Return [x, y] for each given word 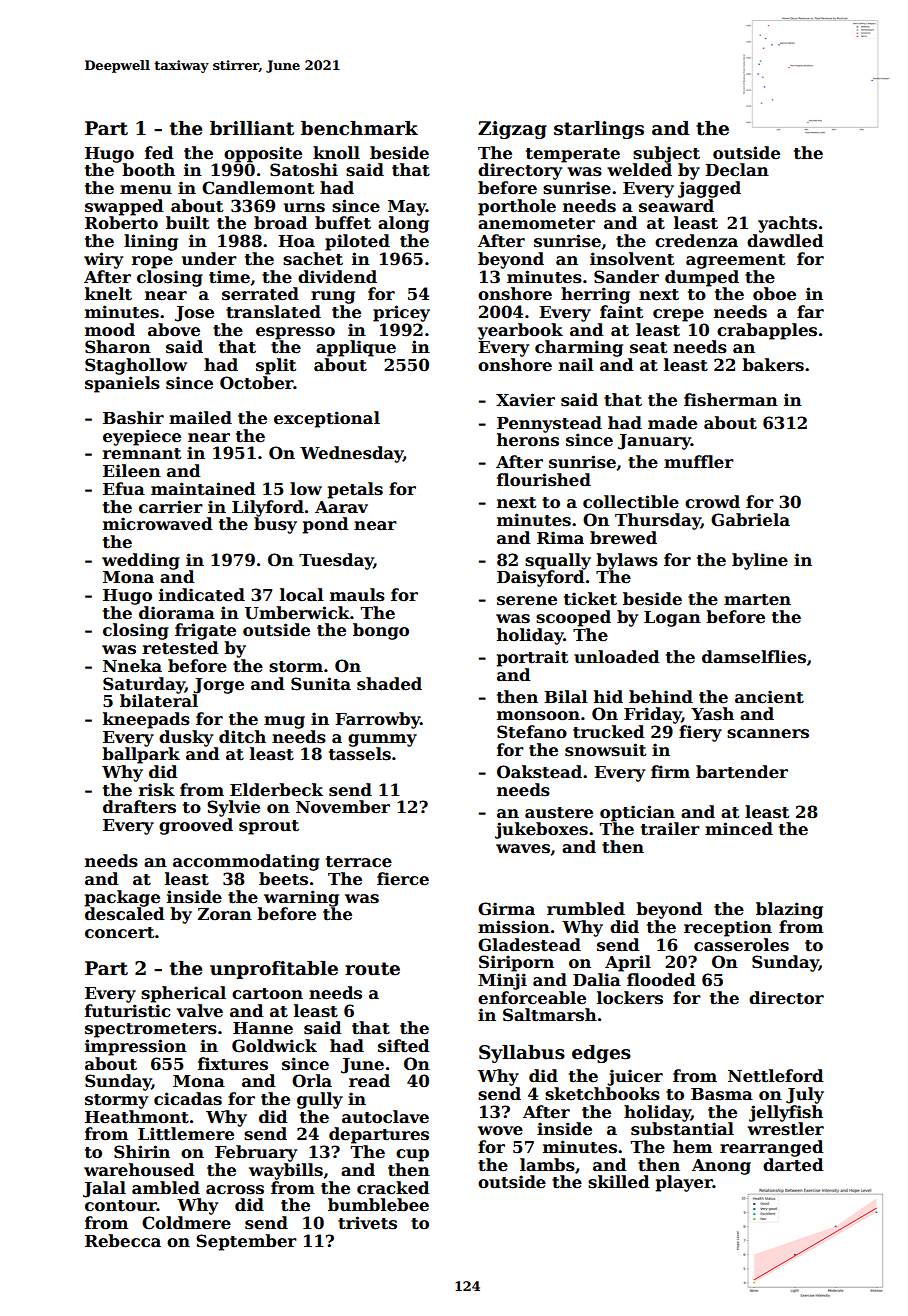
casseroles [741, 945]
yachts [787, 224]
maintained [203, 489]
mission [514, 927]
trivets [367, 1223]
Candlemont [258, 188]
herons [528, 440]
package [122, 898]
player [684, 1183]
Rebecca [123, 1241]
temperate [573, 155]
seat [648, 348]
